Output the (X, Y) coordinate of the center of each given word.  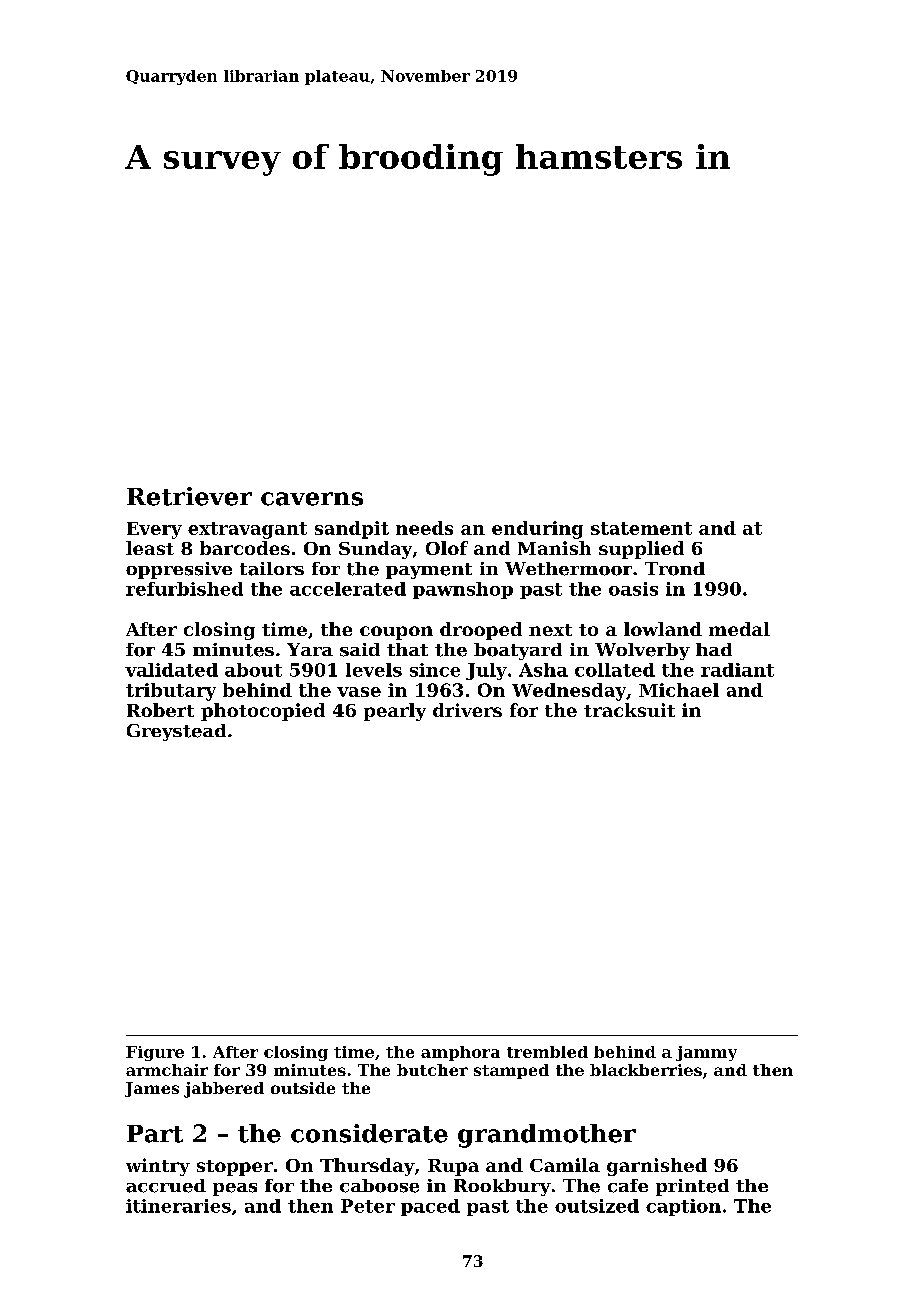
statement (641, 528)
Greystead (176, 732)
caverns (312, 499)
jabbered (224, 1090)
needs (424, 528)
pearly (395, 712)
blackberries (646, 1070)
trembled (547, 1052)
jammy (706, 1053)
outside (303, 1088)
